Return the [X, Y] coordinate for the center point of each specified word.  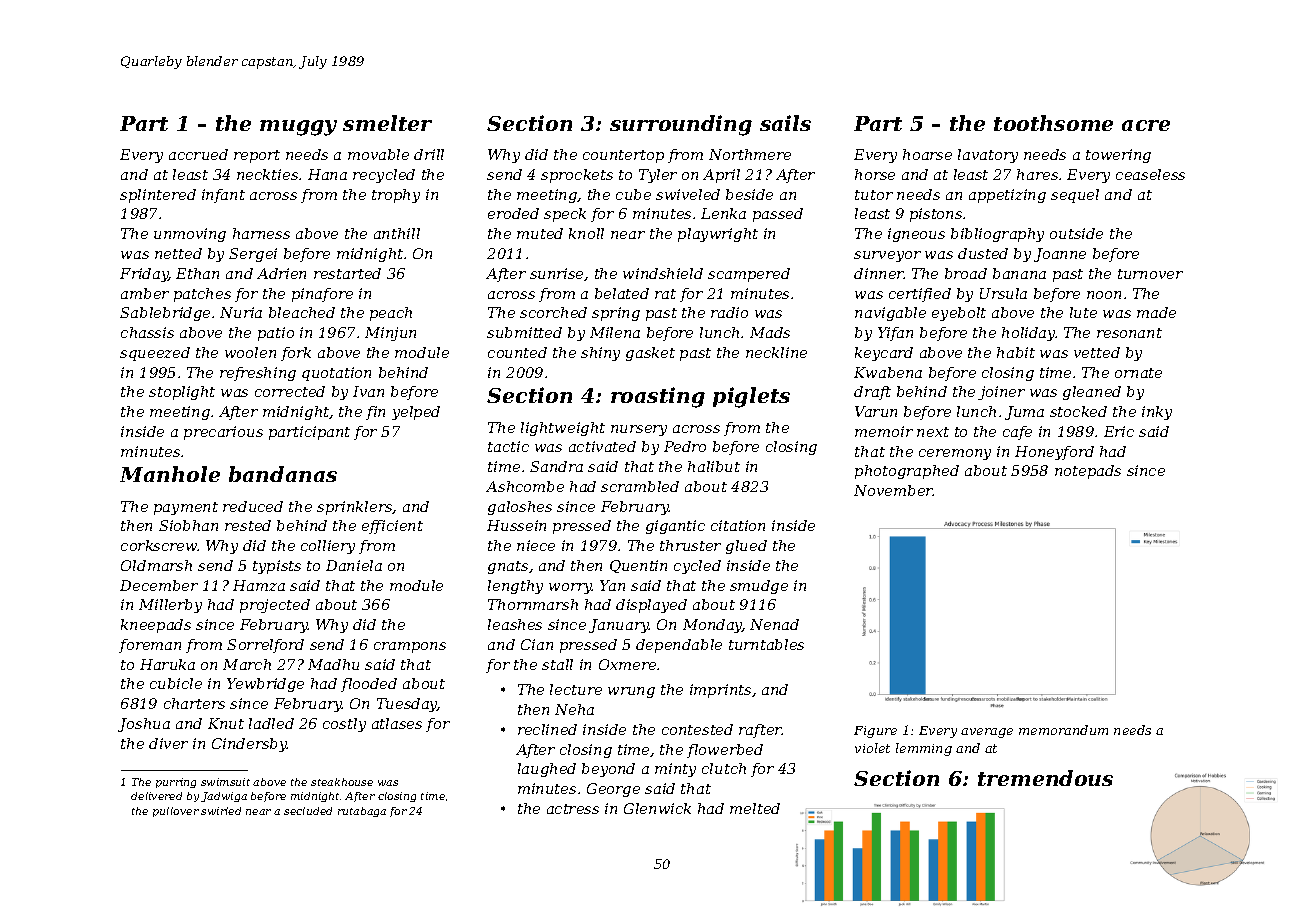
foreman [150, 646]
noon [1104, 295]
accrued [198, 154]
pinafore [322, 295]
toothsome [1053, 123]
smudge [759, 587]
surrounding [681, 125]
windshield [663, 273]
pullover [176, 812]
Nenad [774, 624]
